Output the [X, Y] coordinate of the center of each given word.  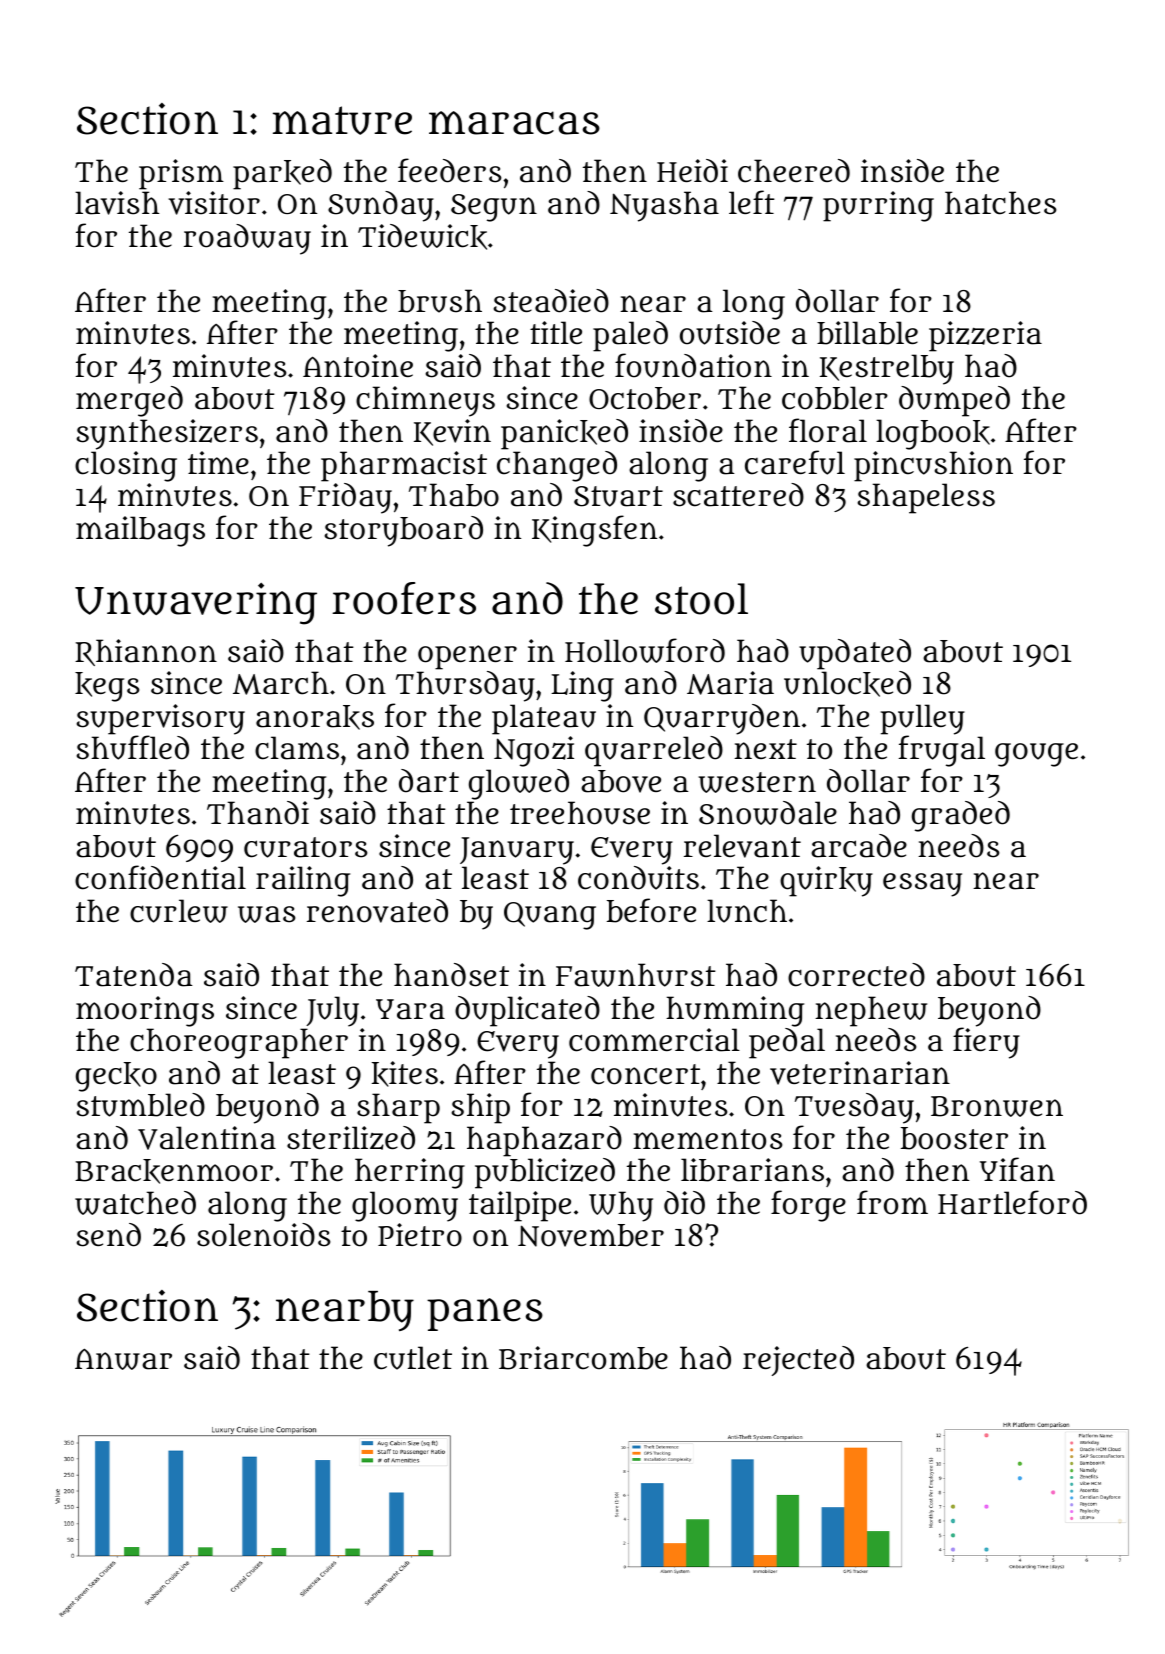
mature [342, 120]
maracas [514, 123]
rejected [798, 1361]
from [892, 1202]
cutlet [413, 1358]
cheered [794, 171]
